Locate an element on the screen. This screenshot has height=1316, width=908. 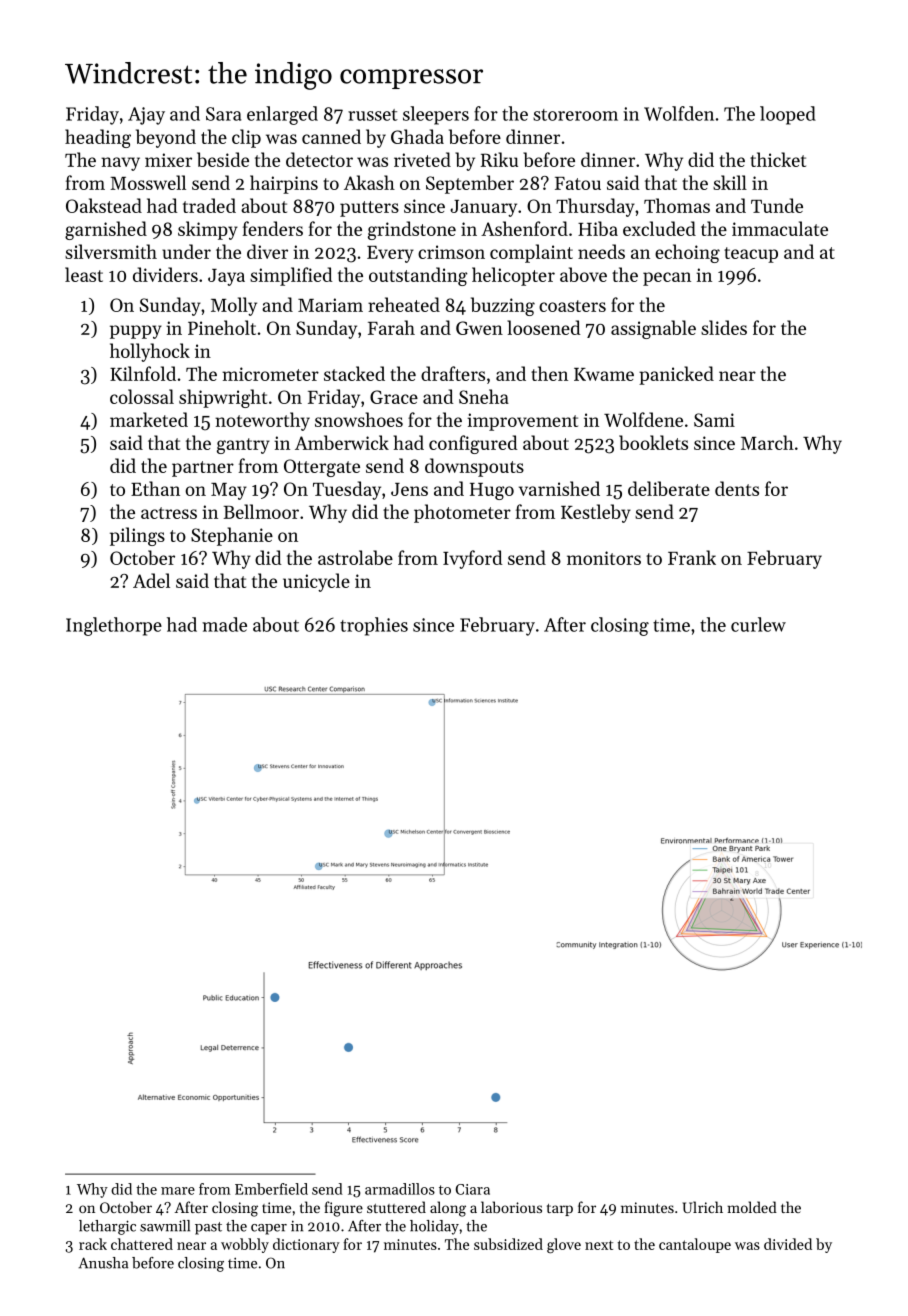
Anusha is located at coordinates (103, 1263).
